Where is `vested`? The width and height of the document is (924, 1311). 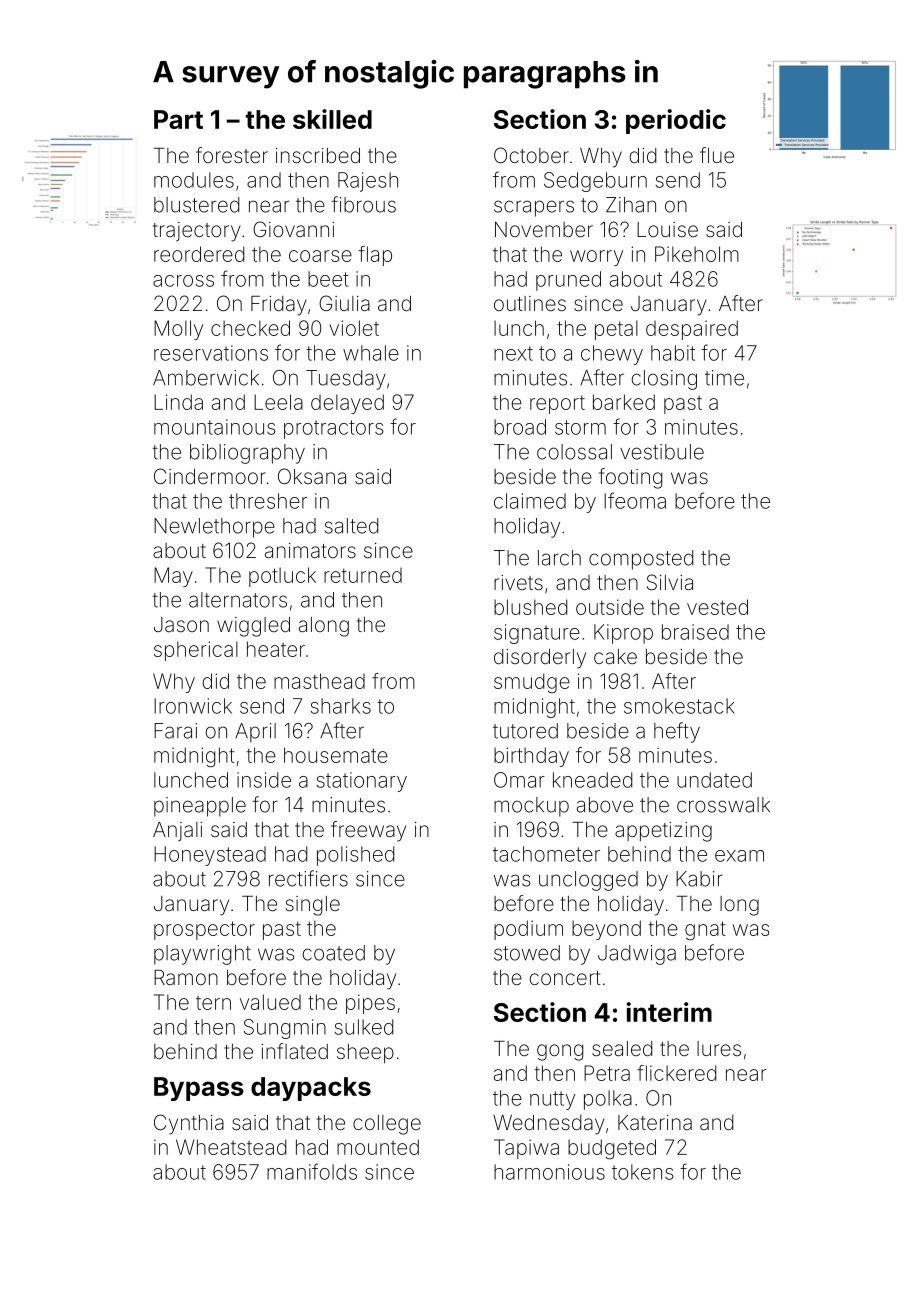
vested is located at coordinates (717, 607).
